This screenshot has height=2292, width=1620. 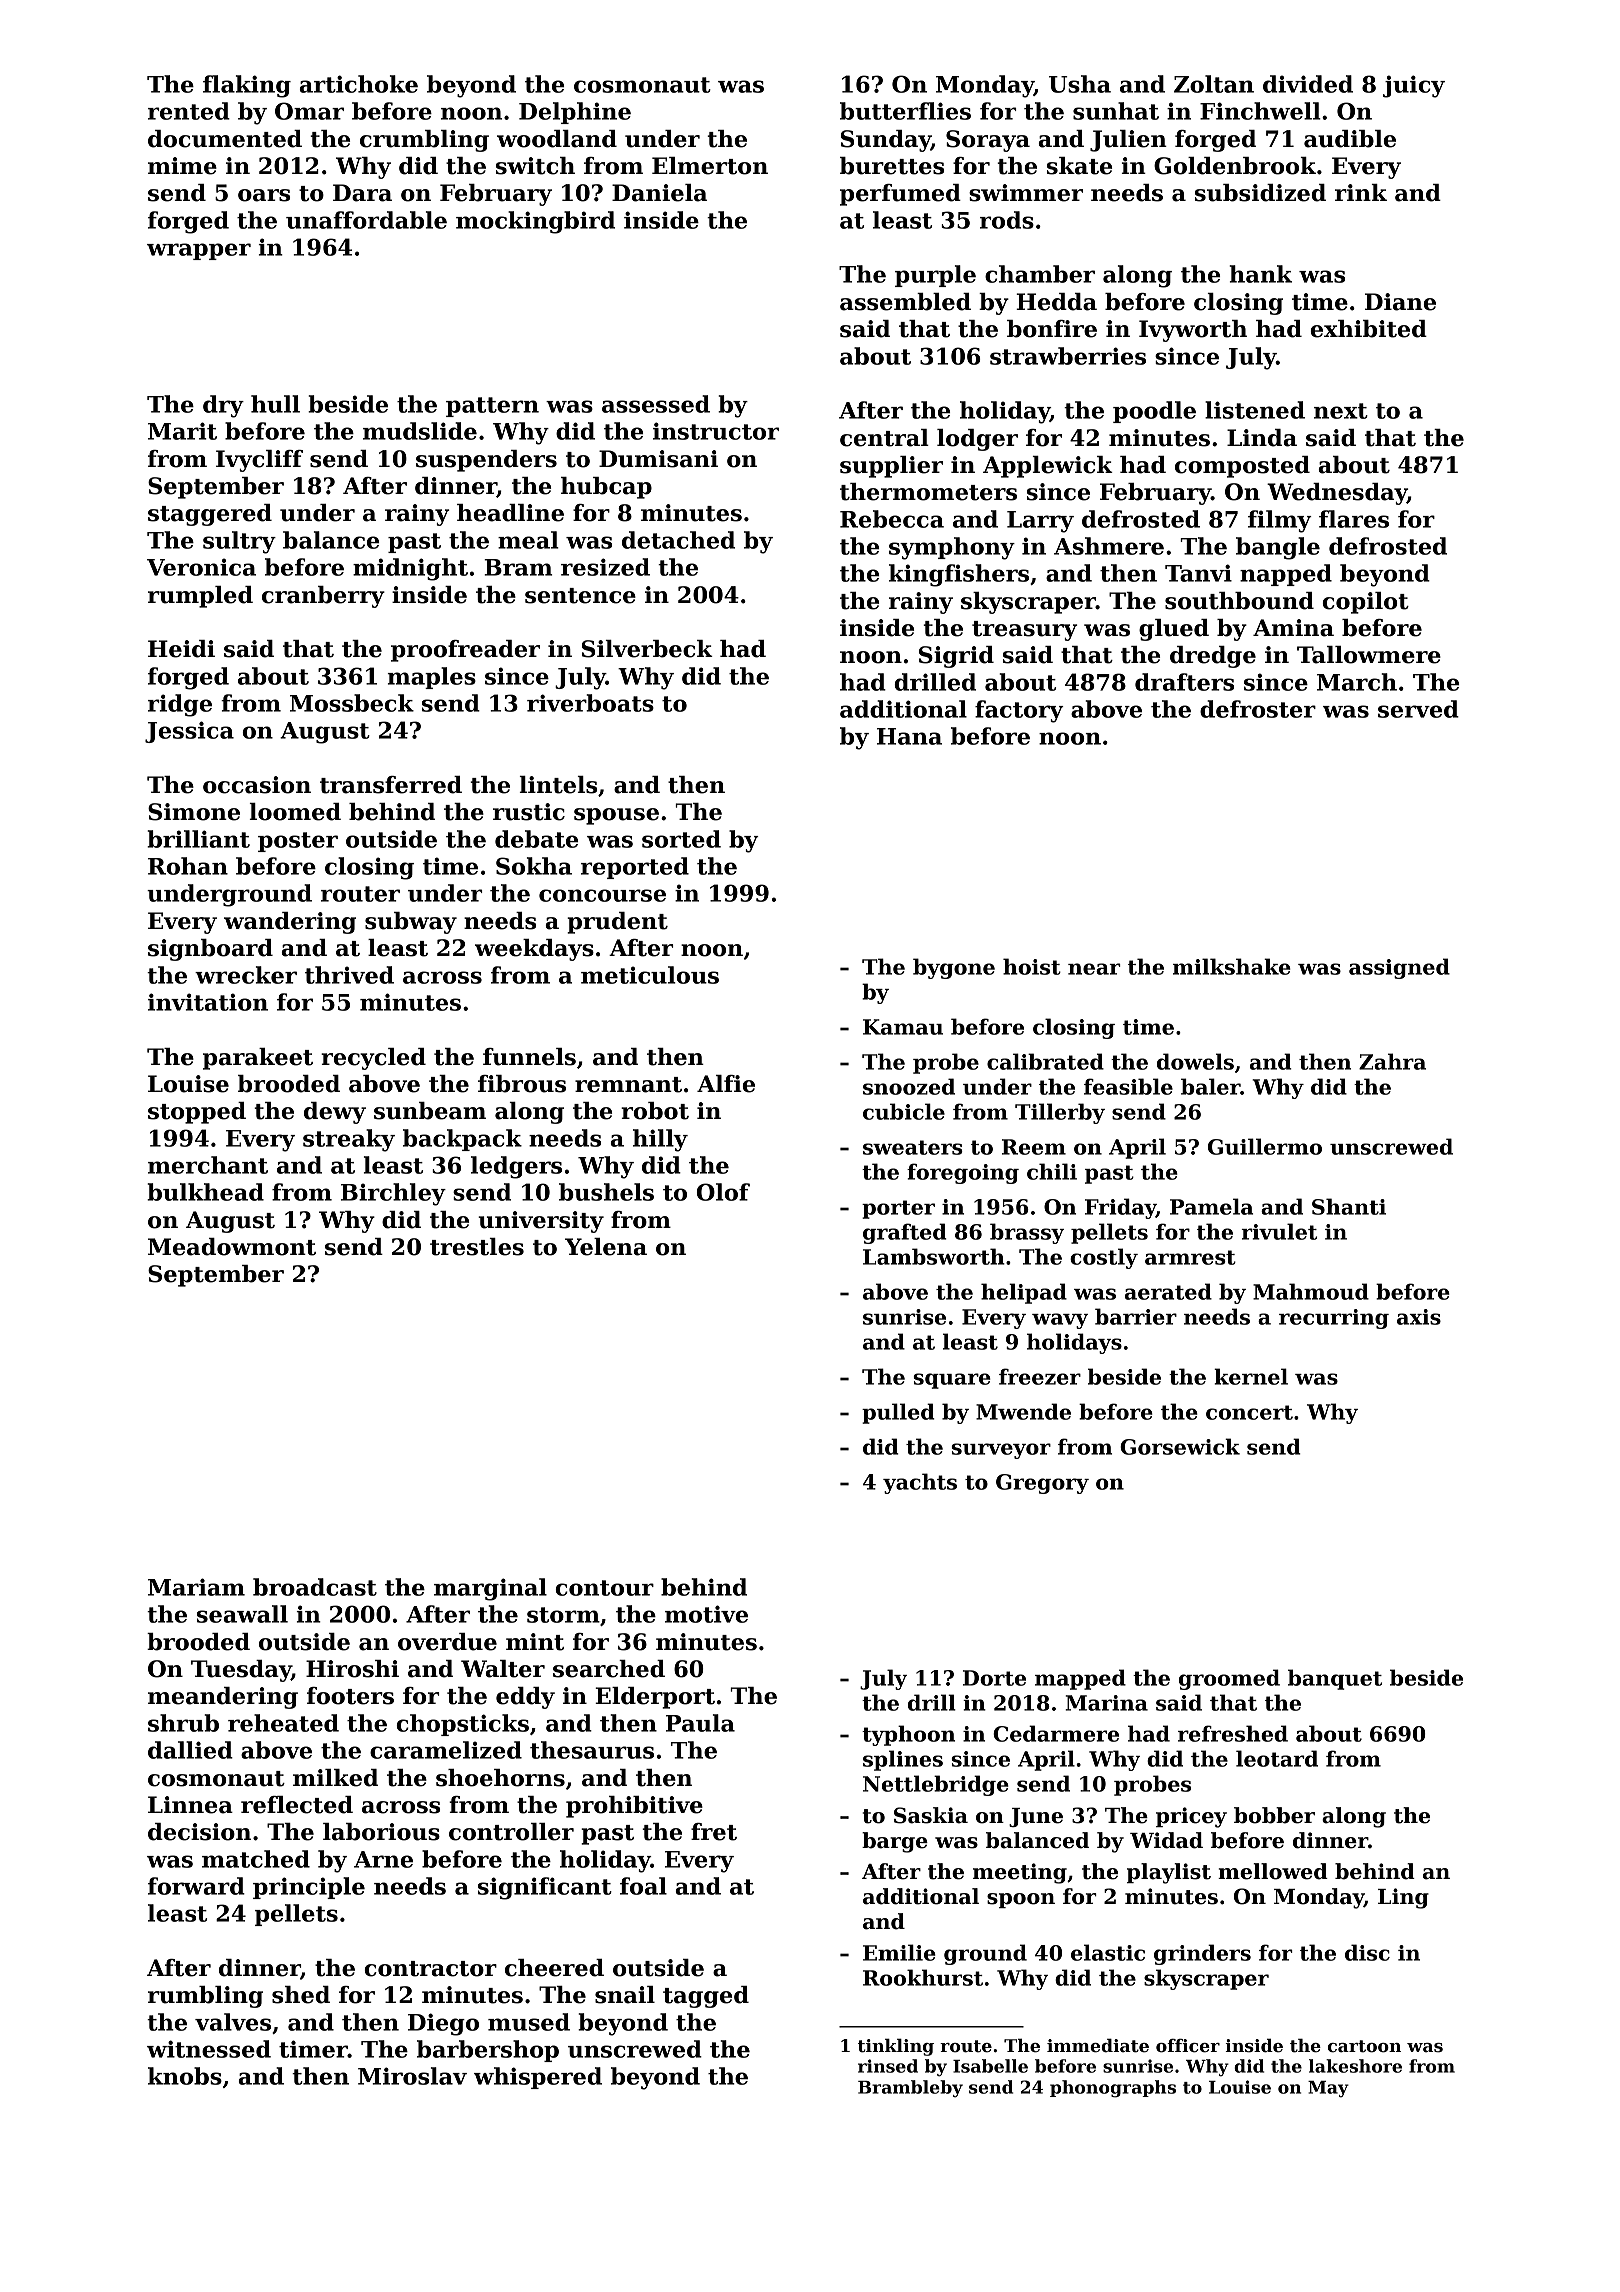 I want to click on Elmerton, so click(x=710, y=166).
